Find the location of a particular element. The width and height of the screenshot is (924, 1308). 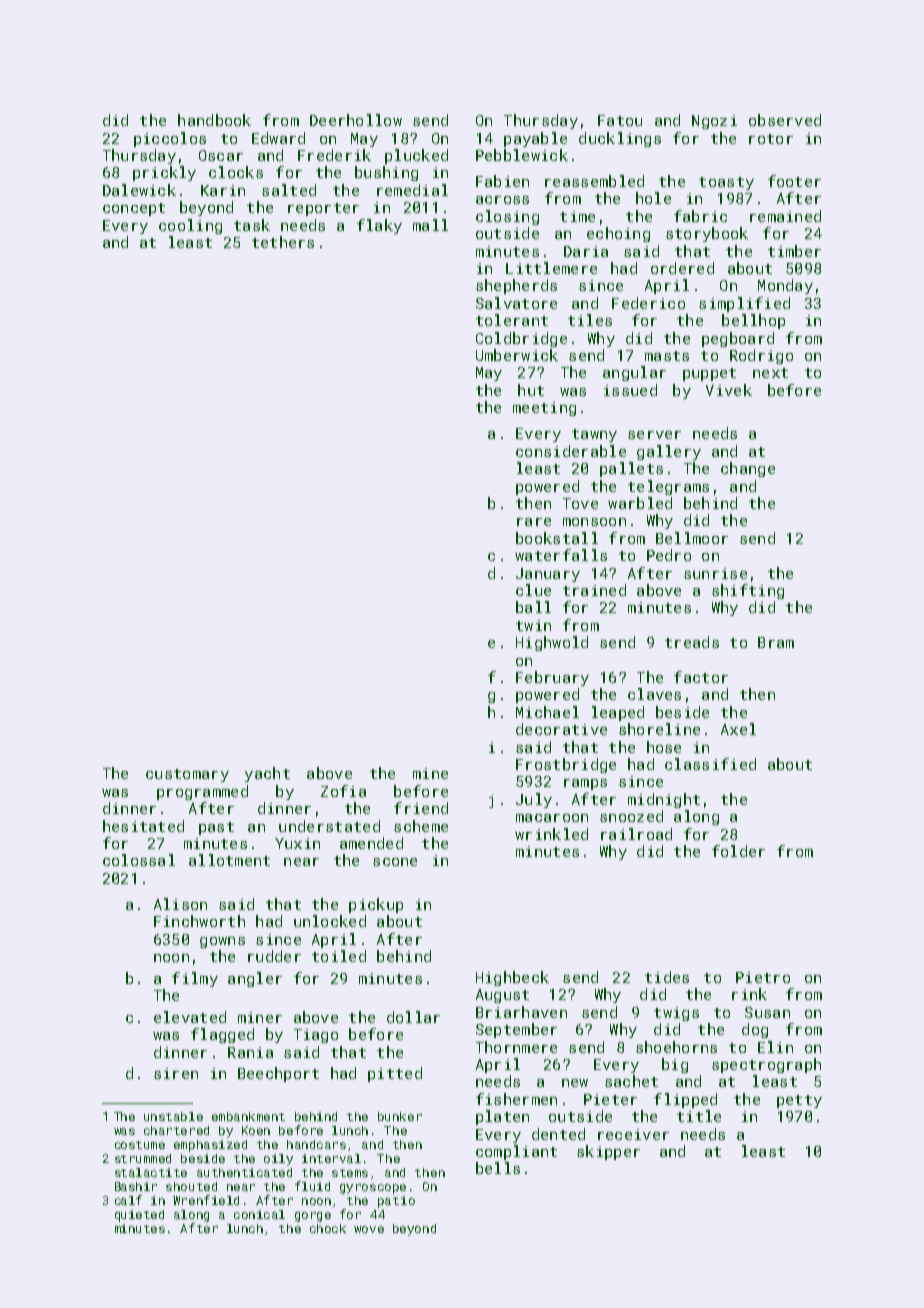

puppet is located at coordinates (709, 374).
